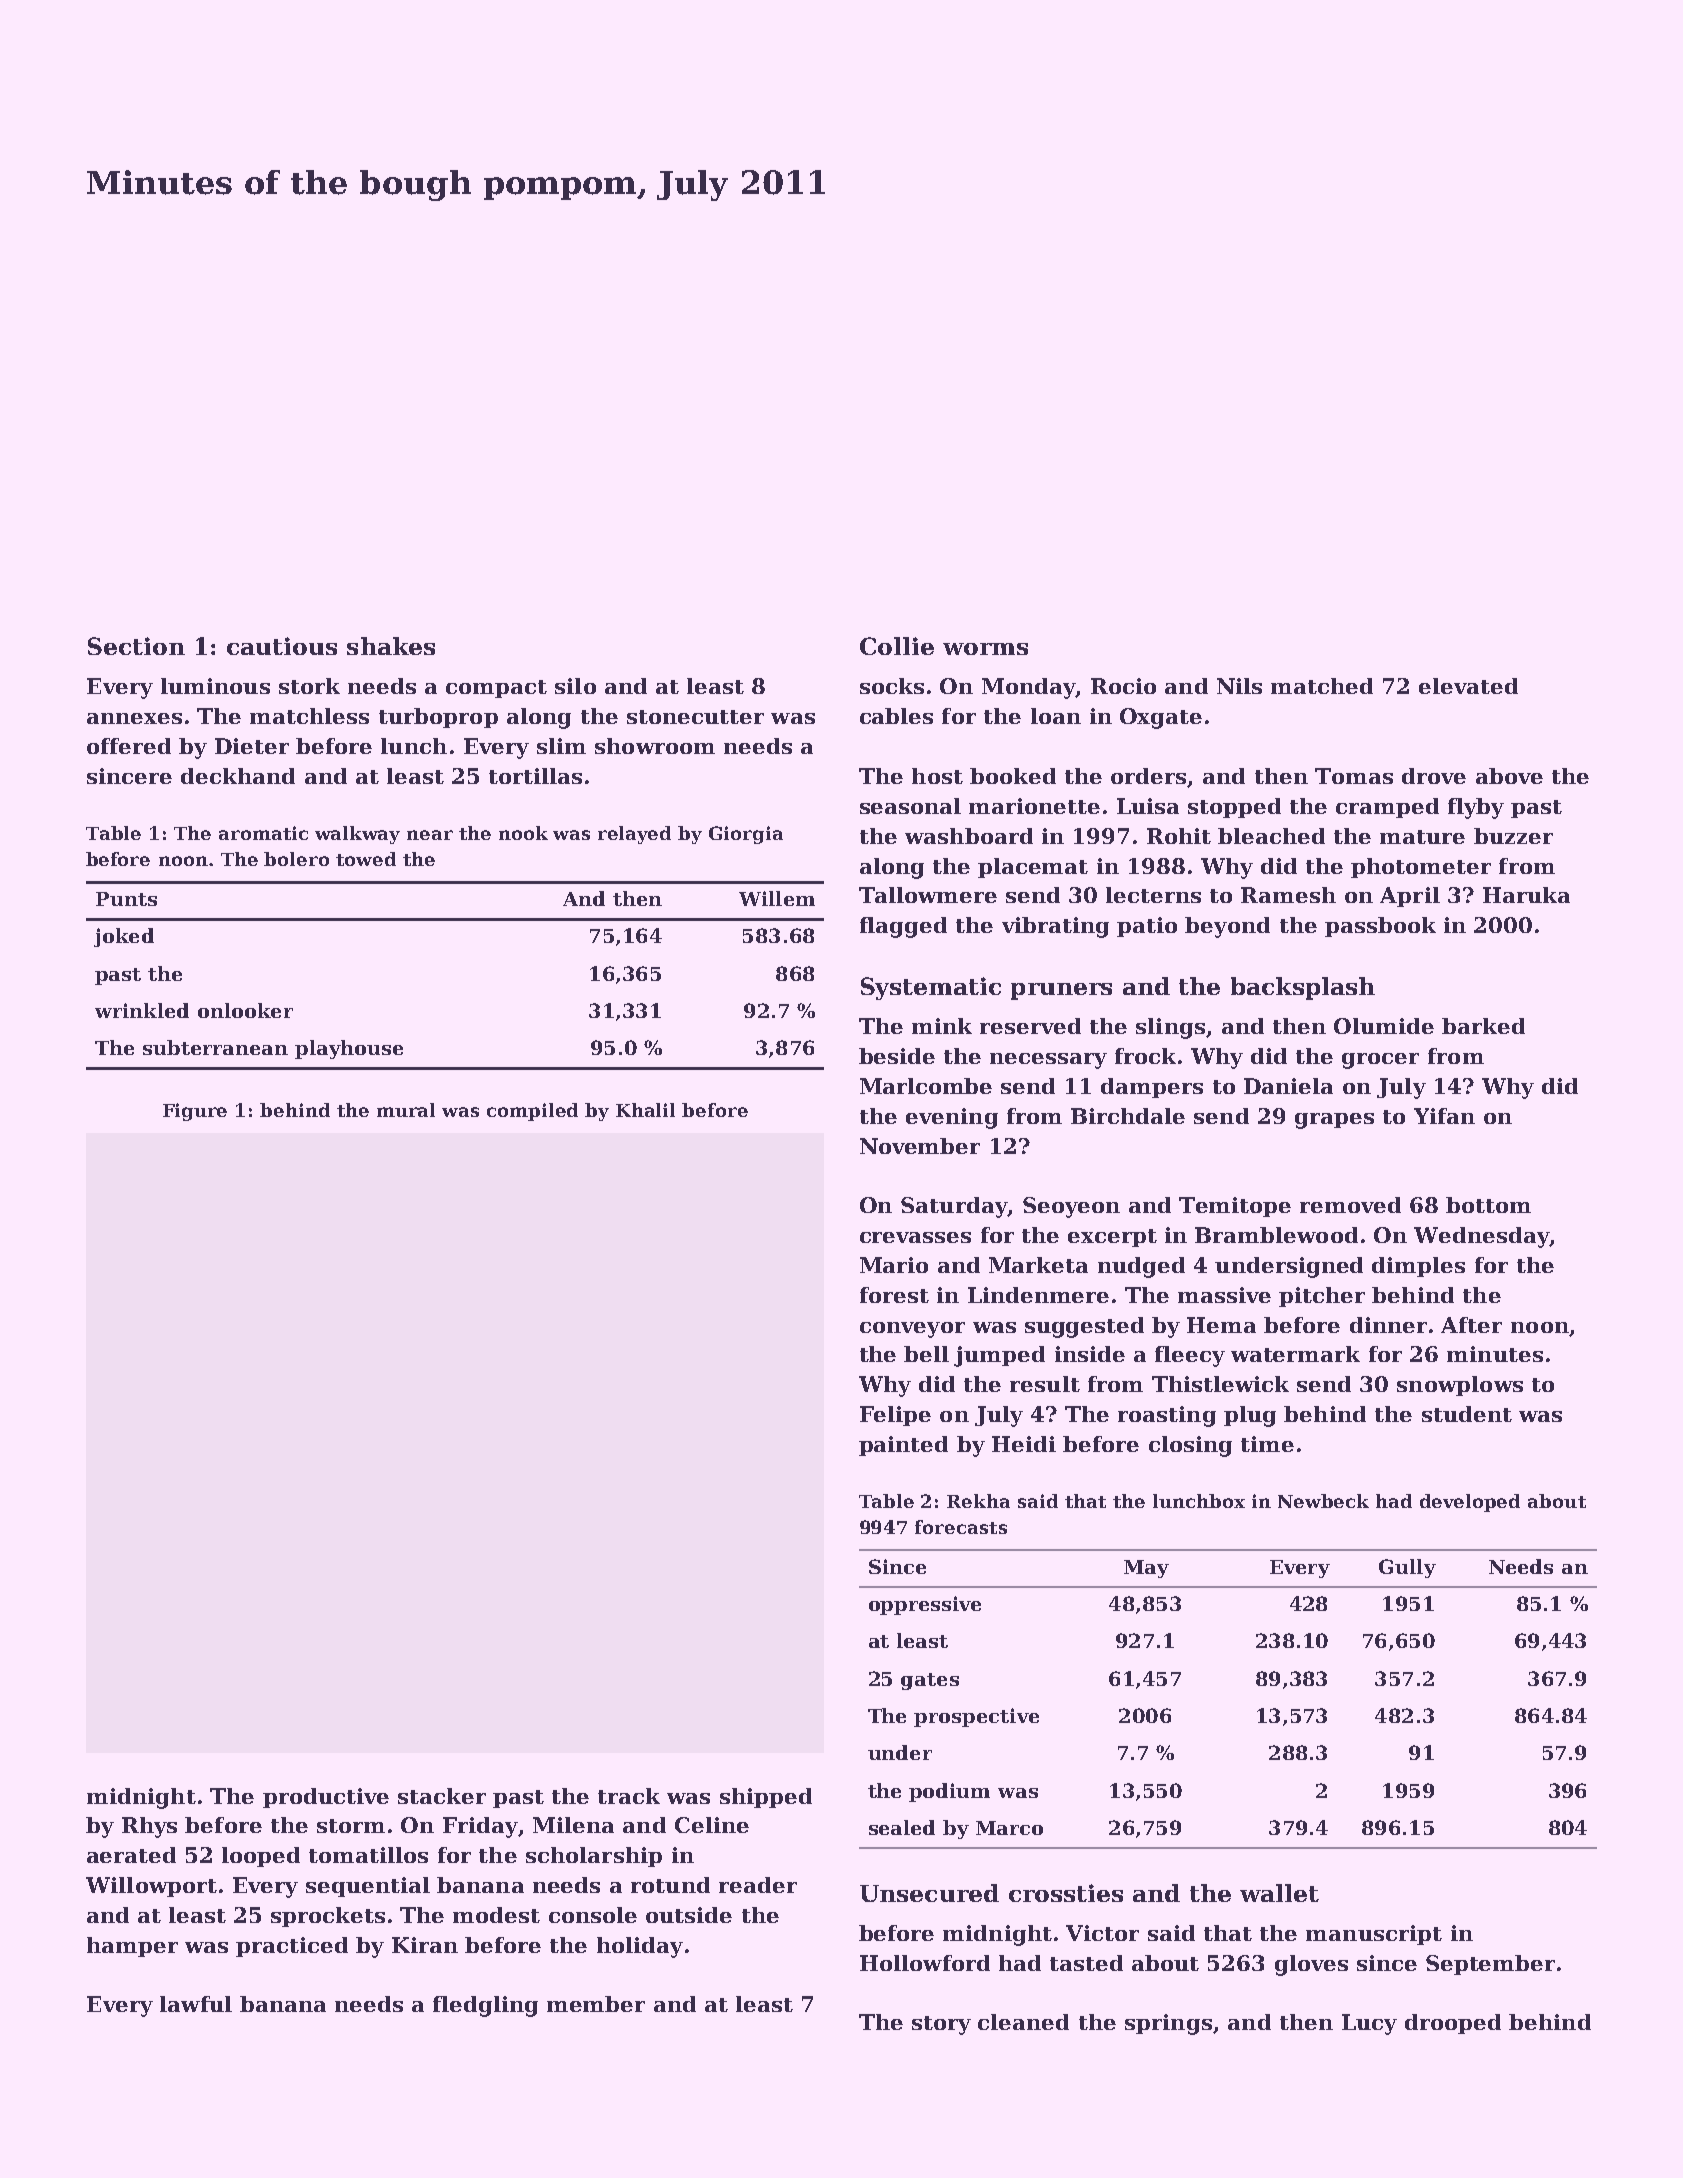 The image size is (1683, 2178). What do you see at coordinates (1490, 1965) in the screenshot?
I see `September` at bounding box center [1490, 1965].
